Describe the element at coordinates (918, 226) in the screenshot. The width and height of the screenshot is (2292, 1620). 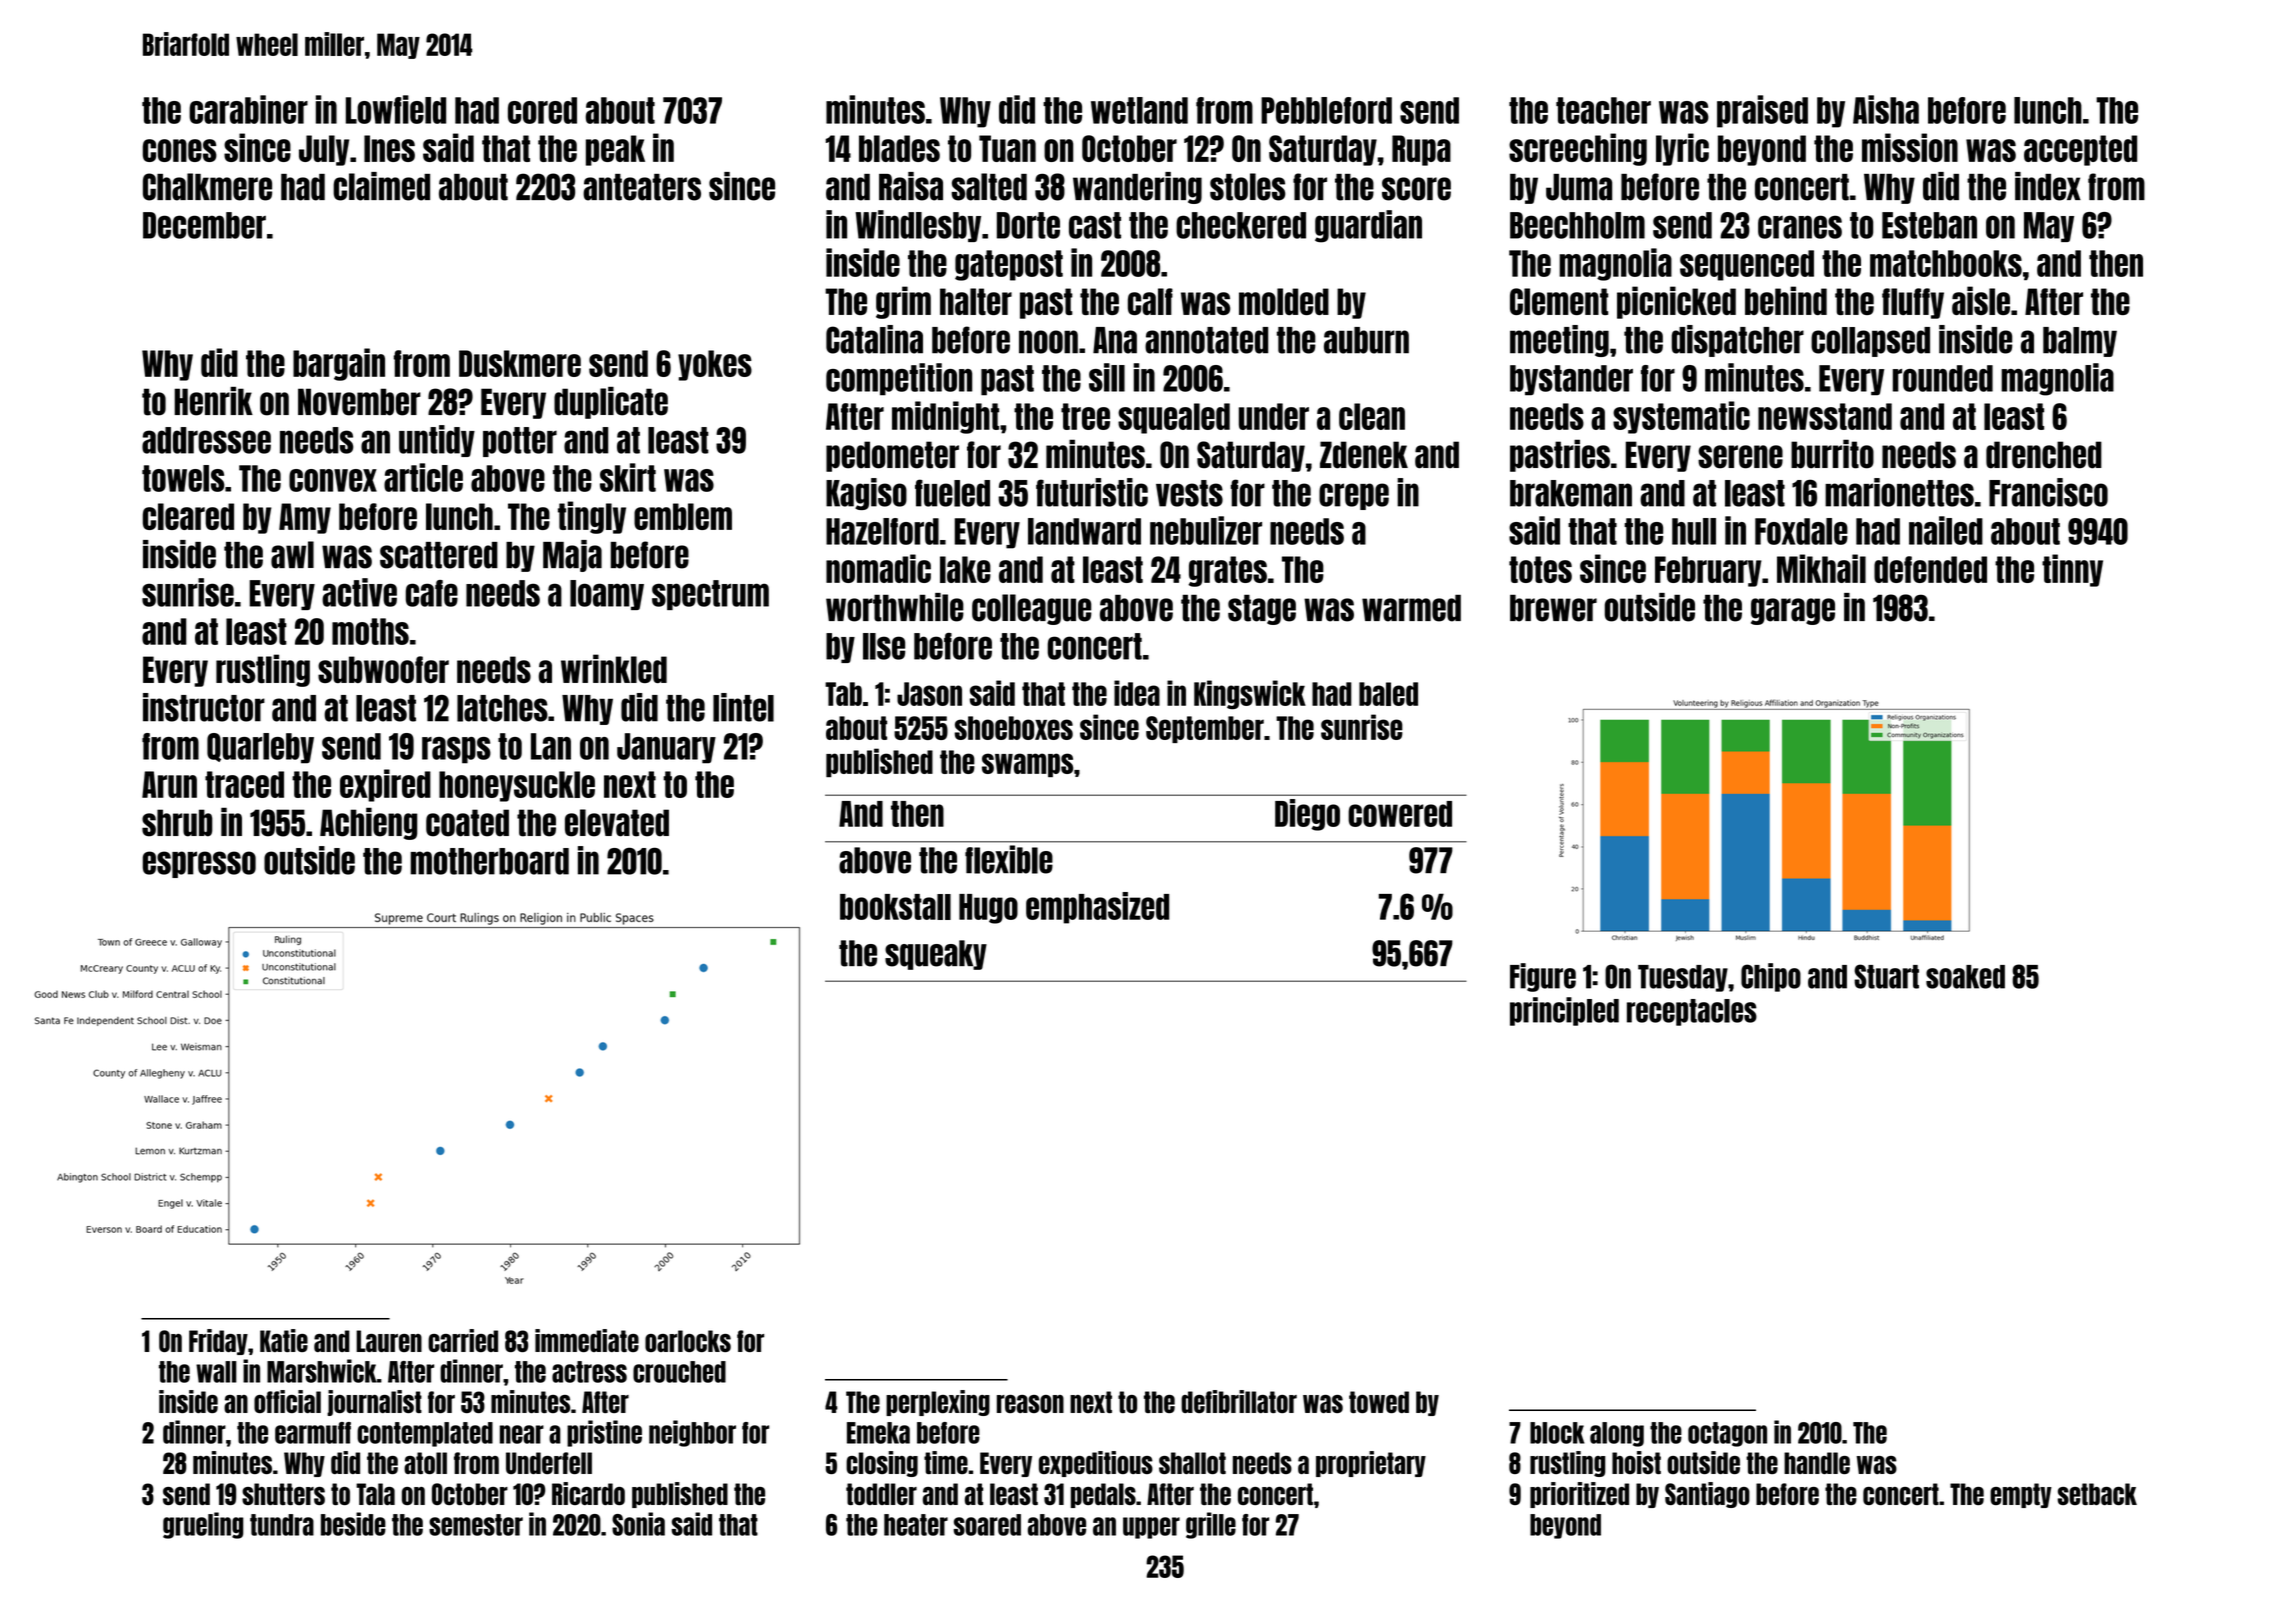
I see `Windlesby` at that location.
